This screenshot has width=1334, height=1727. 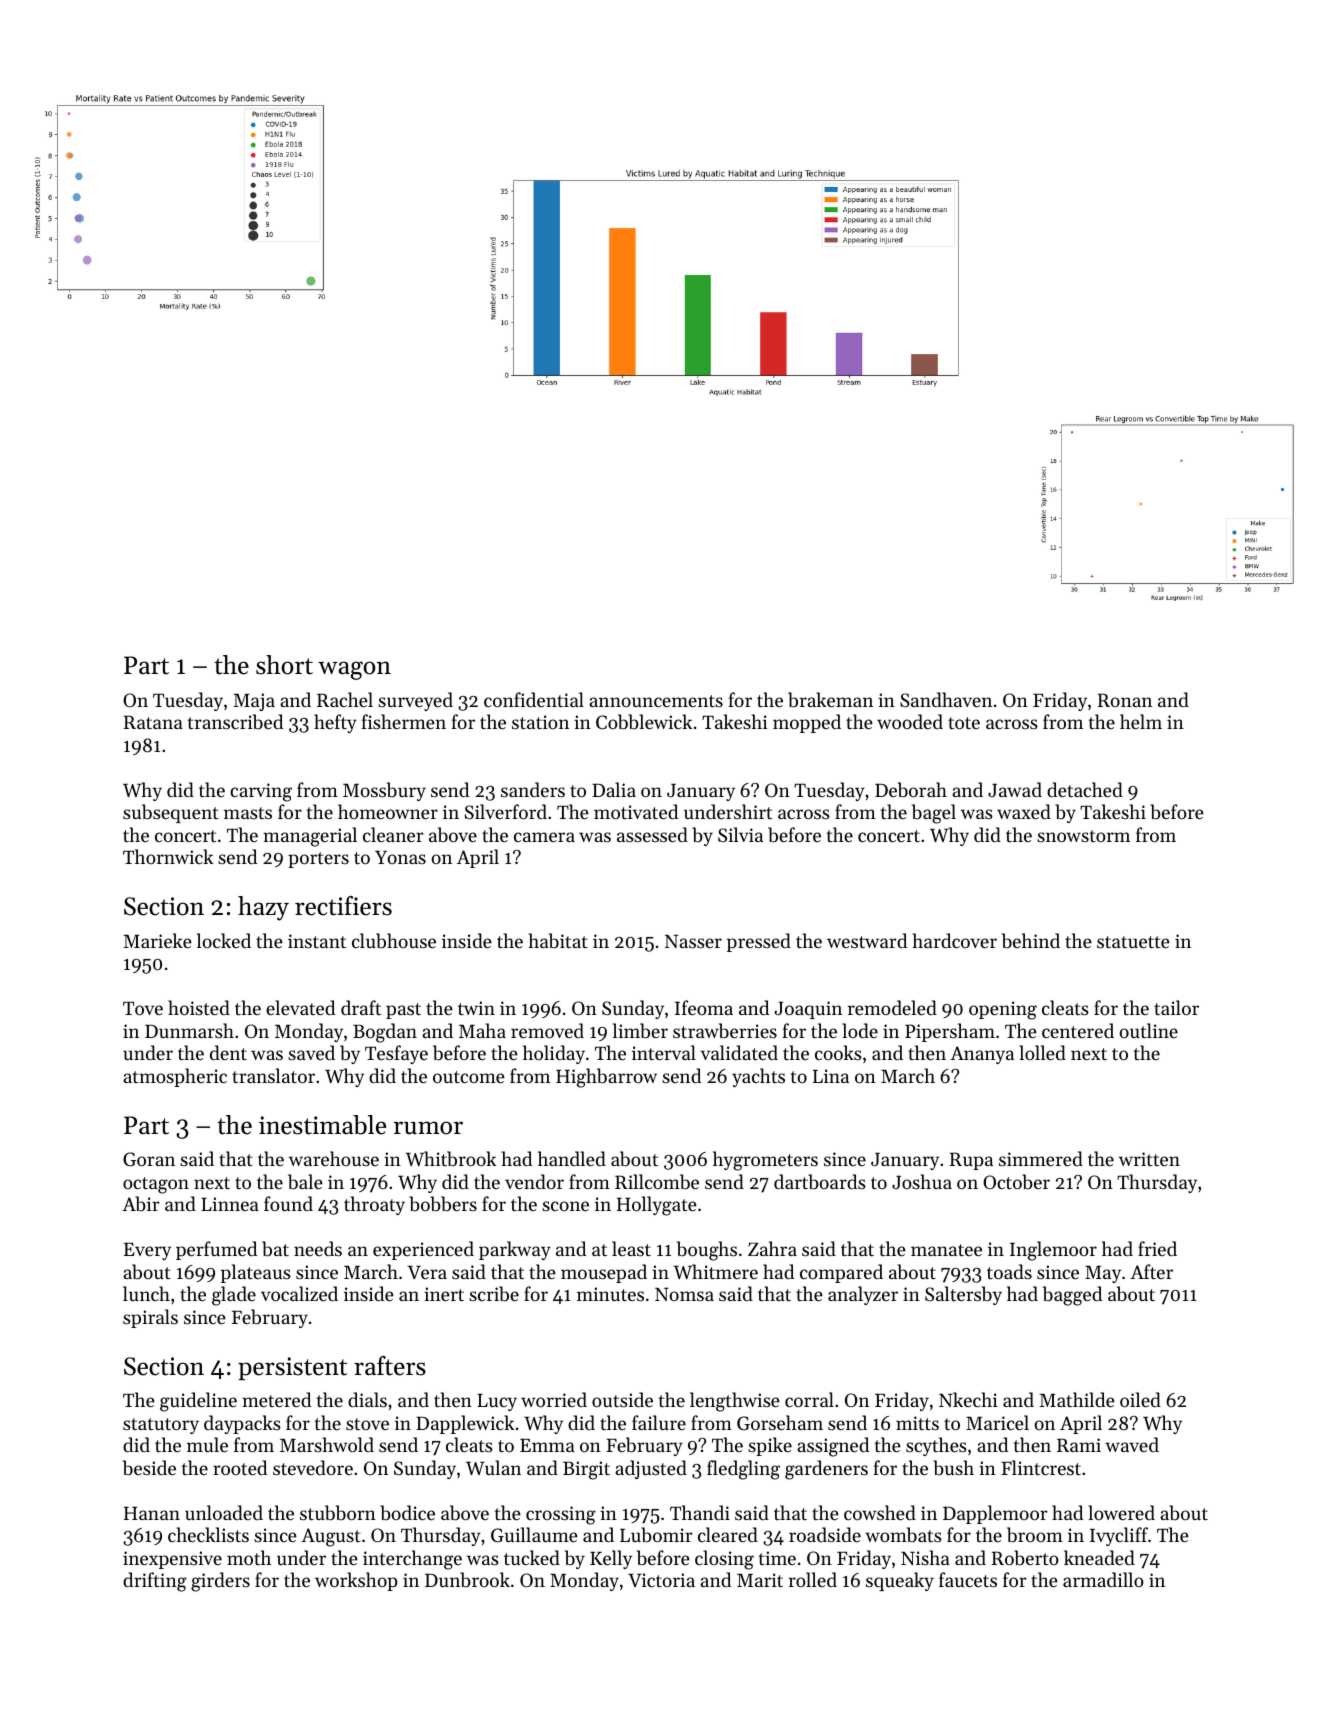 I want to click on Guillaume, so click(x=534, y=1535).
